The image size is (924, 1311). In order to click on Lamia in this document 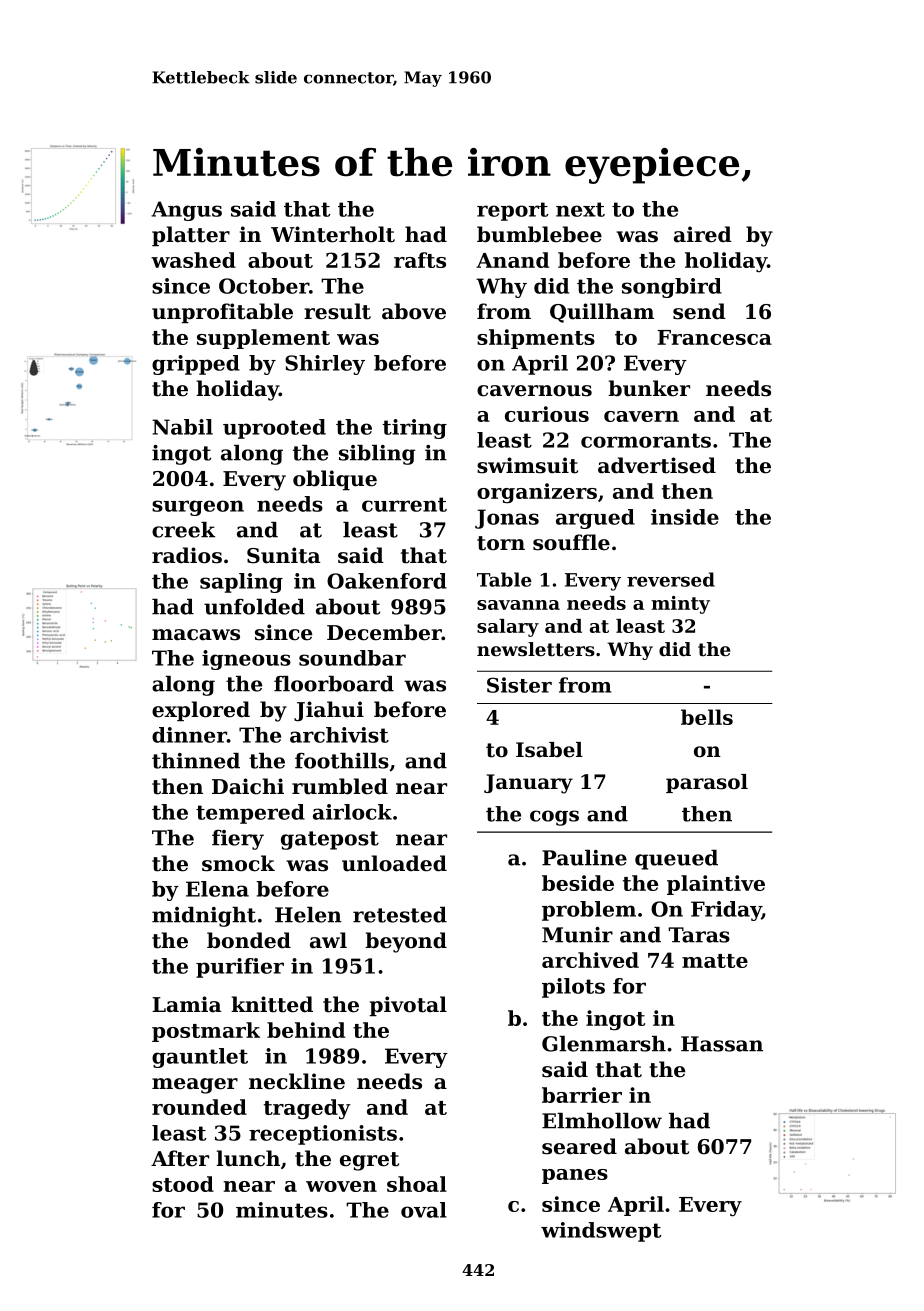, I will do `click(186, 1004)`.
